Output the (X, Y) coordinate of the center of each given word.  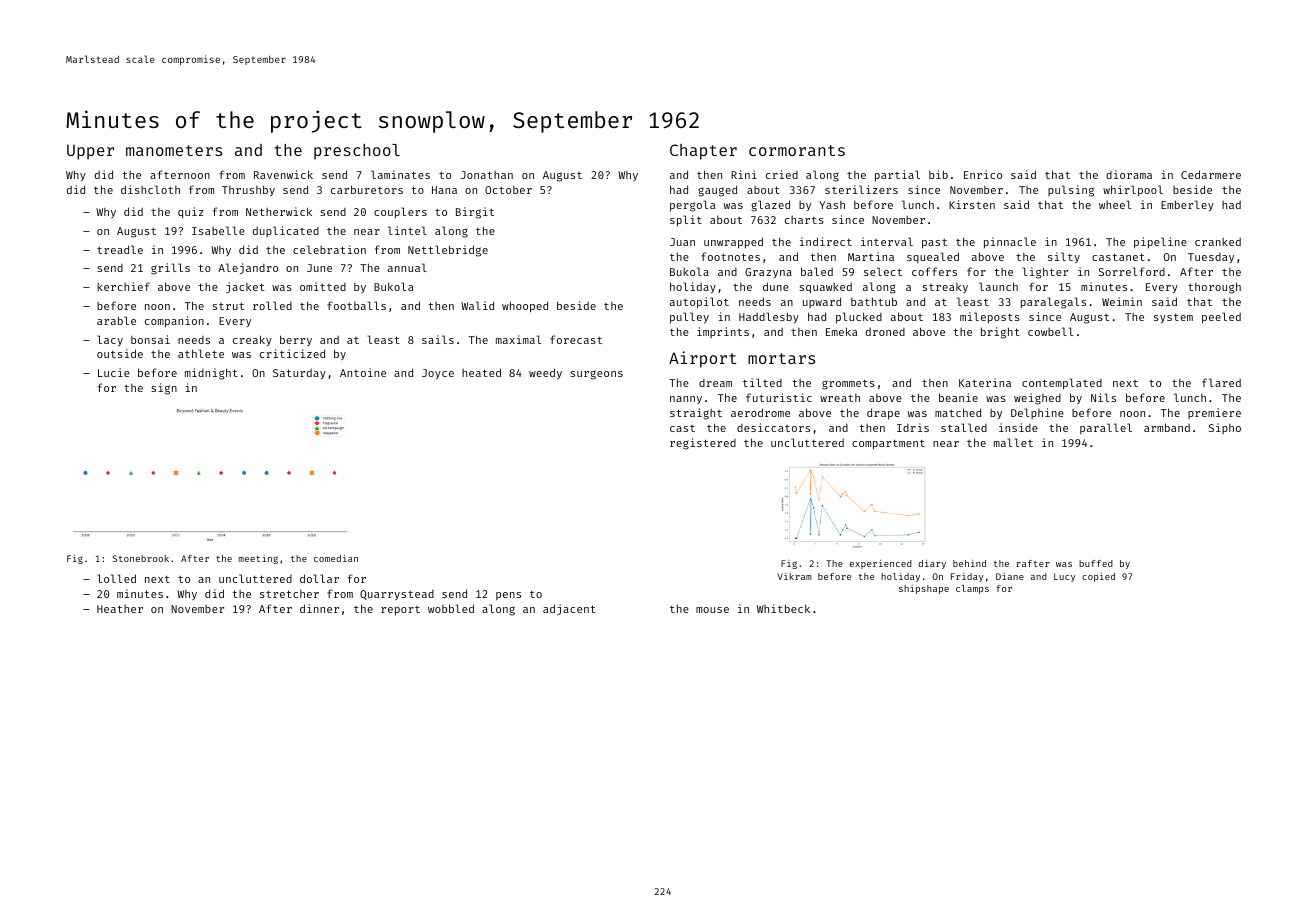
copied (1098, 577)
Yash (832, 205)
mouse (712, 610)
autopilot (699, 303)
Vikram (795, 576)
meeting (258, 559)
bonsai (150, 339)
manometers (174, 150)
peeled (1221, 318)
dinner (319, 608)
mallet (1013, 442)
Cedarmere (1211, 174)
